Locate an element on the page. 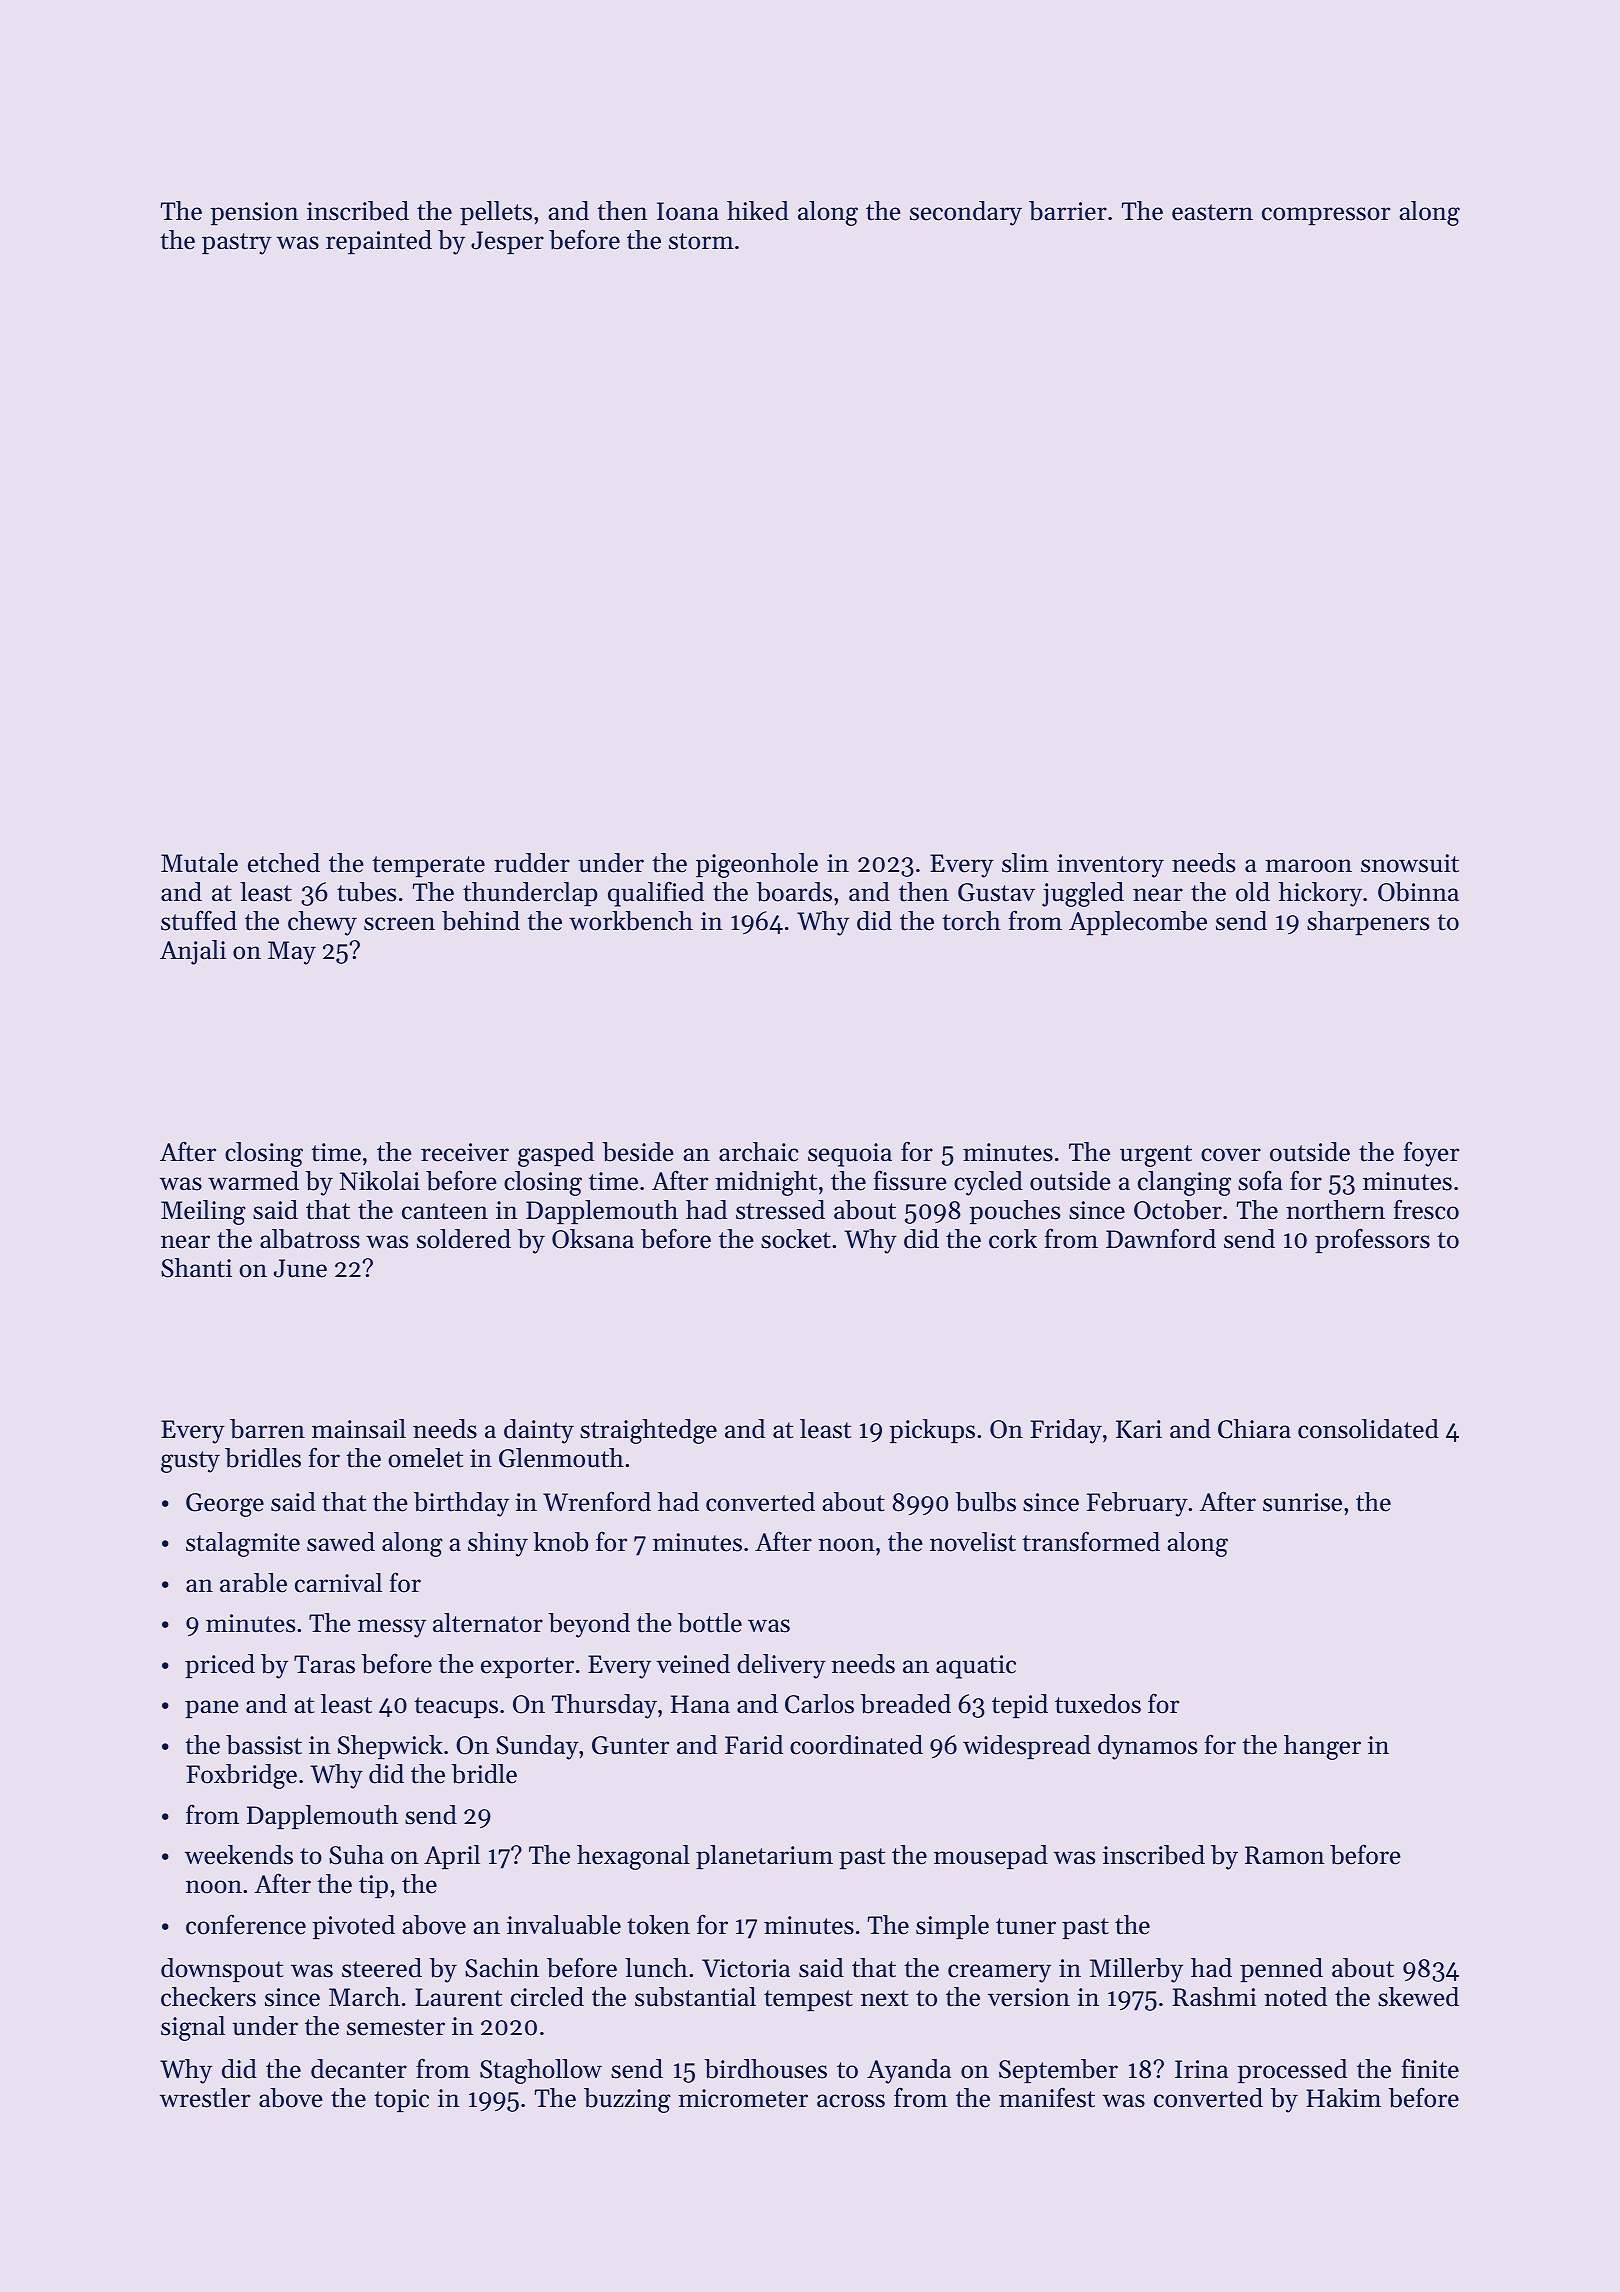  eastern is located at coordinates (1212, 212).
